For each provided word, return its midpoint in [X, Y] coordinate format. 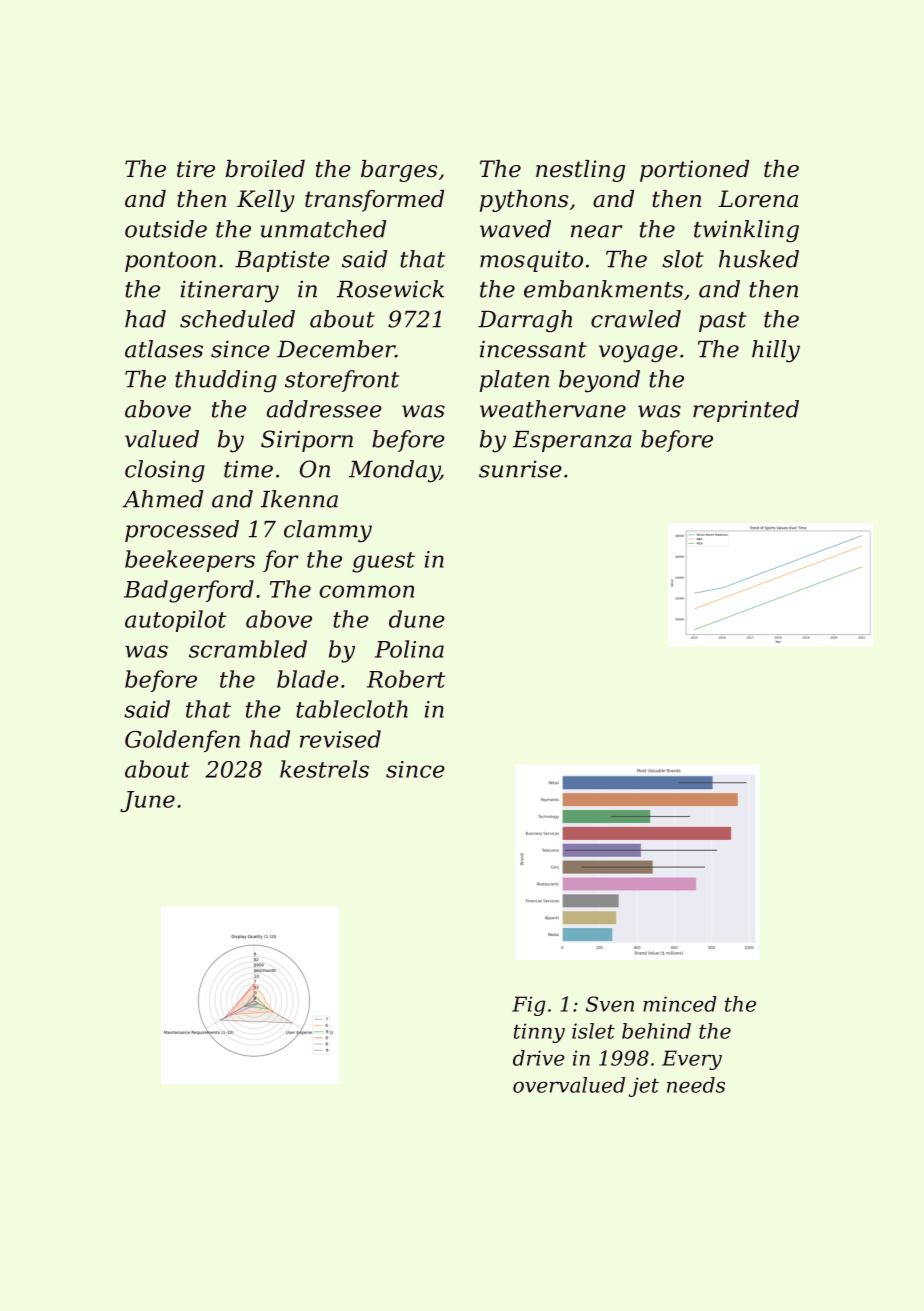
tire [196, 169]
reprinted [746, 411]
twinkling [746, 231]
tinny [539, 1033]
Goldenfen [182, 741]
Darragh [525, 321]
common [366, 591]
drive [539, 1058]
